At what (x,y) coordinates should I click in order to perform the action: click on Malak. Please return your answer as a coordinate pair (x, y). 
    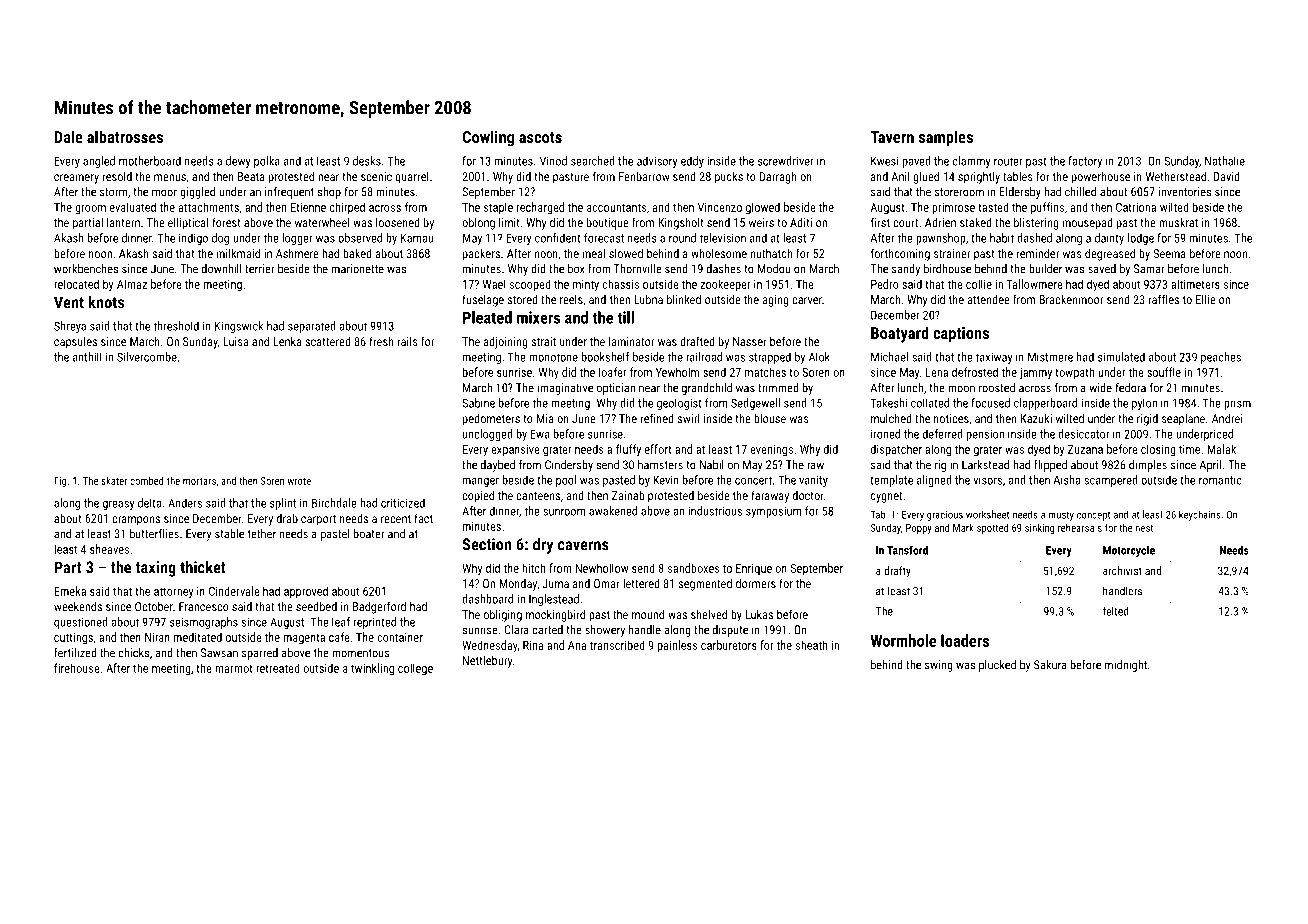
    Looking at the image, I should click on (1221, 449).
